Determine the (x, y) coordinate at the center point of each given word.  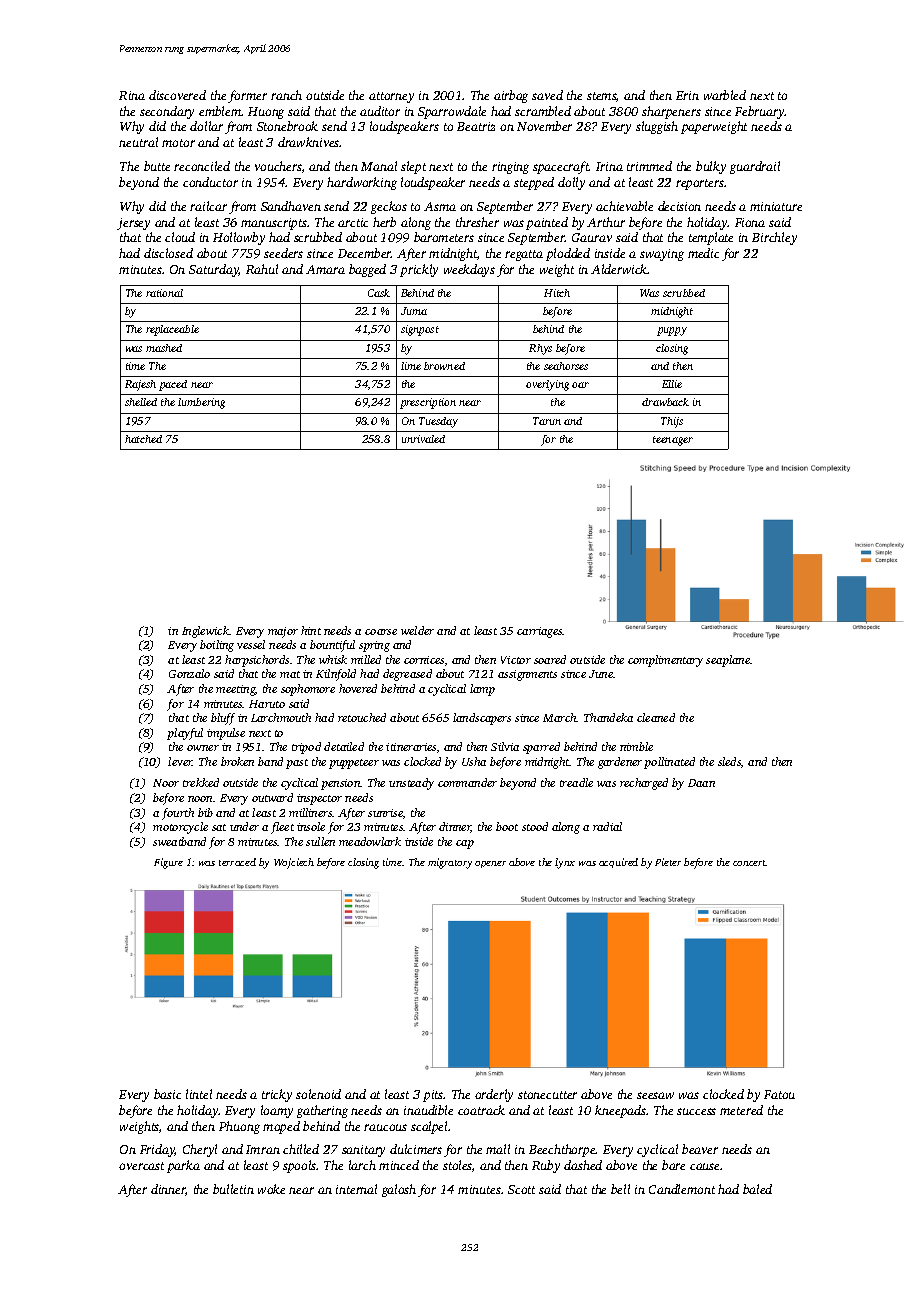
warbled (725, 95)
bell (620, 1189)
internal (356, 1189)
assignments (527, 675)
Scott (521, 1189)
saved (547, 95)
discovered (177, 95)
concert (749, 863)
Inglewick (205, 632)
